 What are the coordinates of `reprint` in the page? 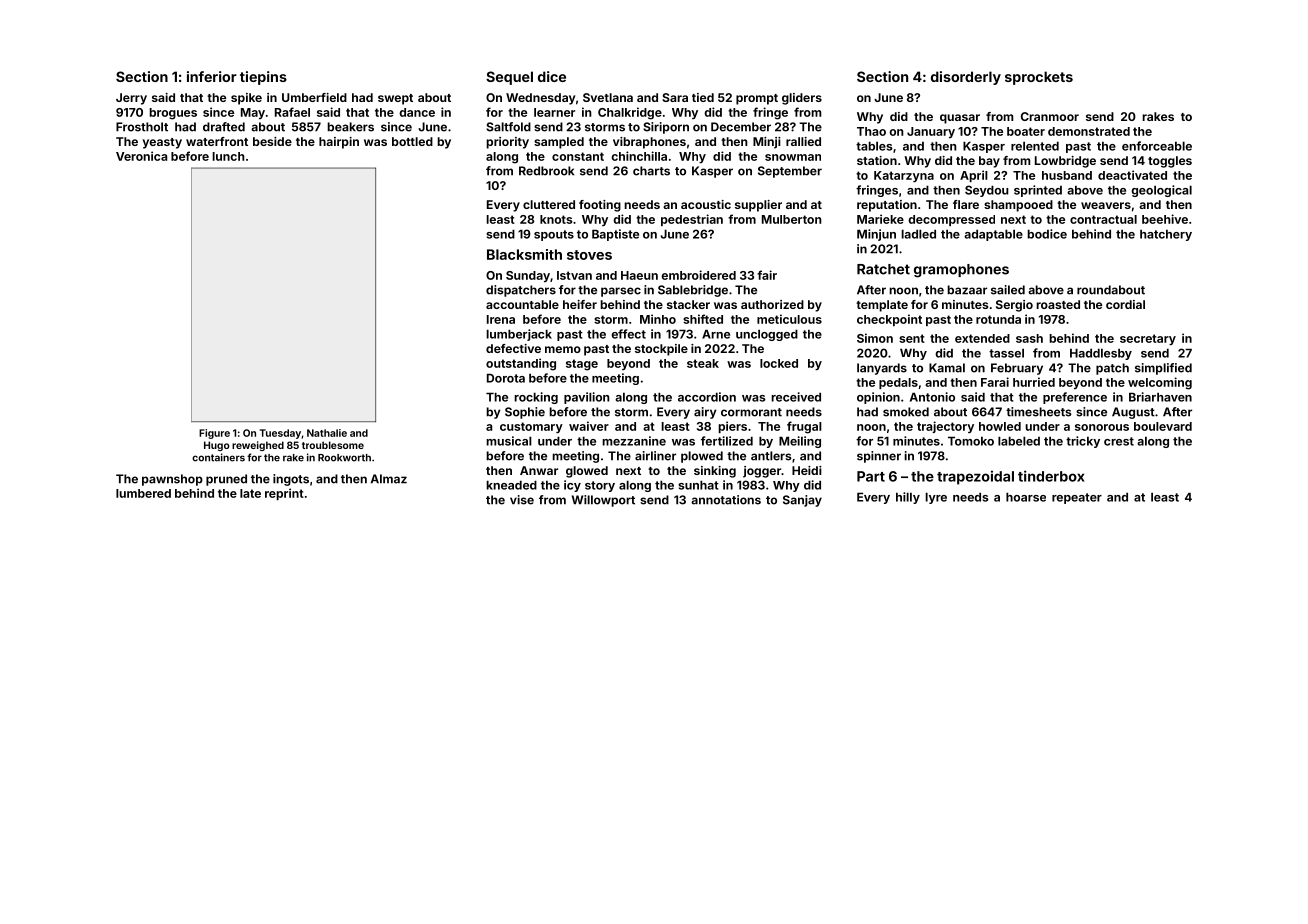 It's located at (284, 494).
